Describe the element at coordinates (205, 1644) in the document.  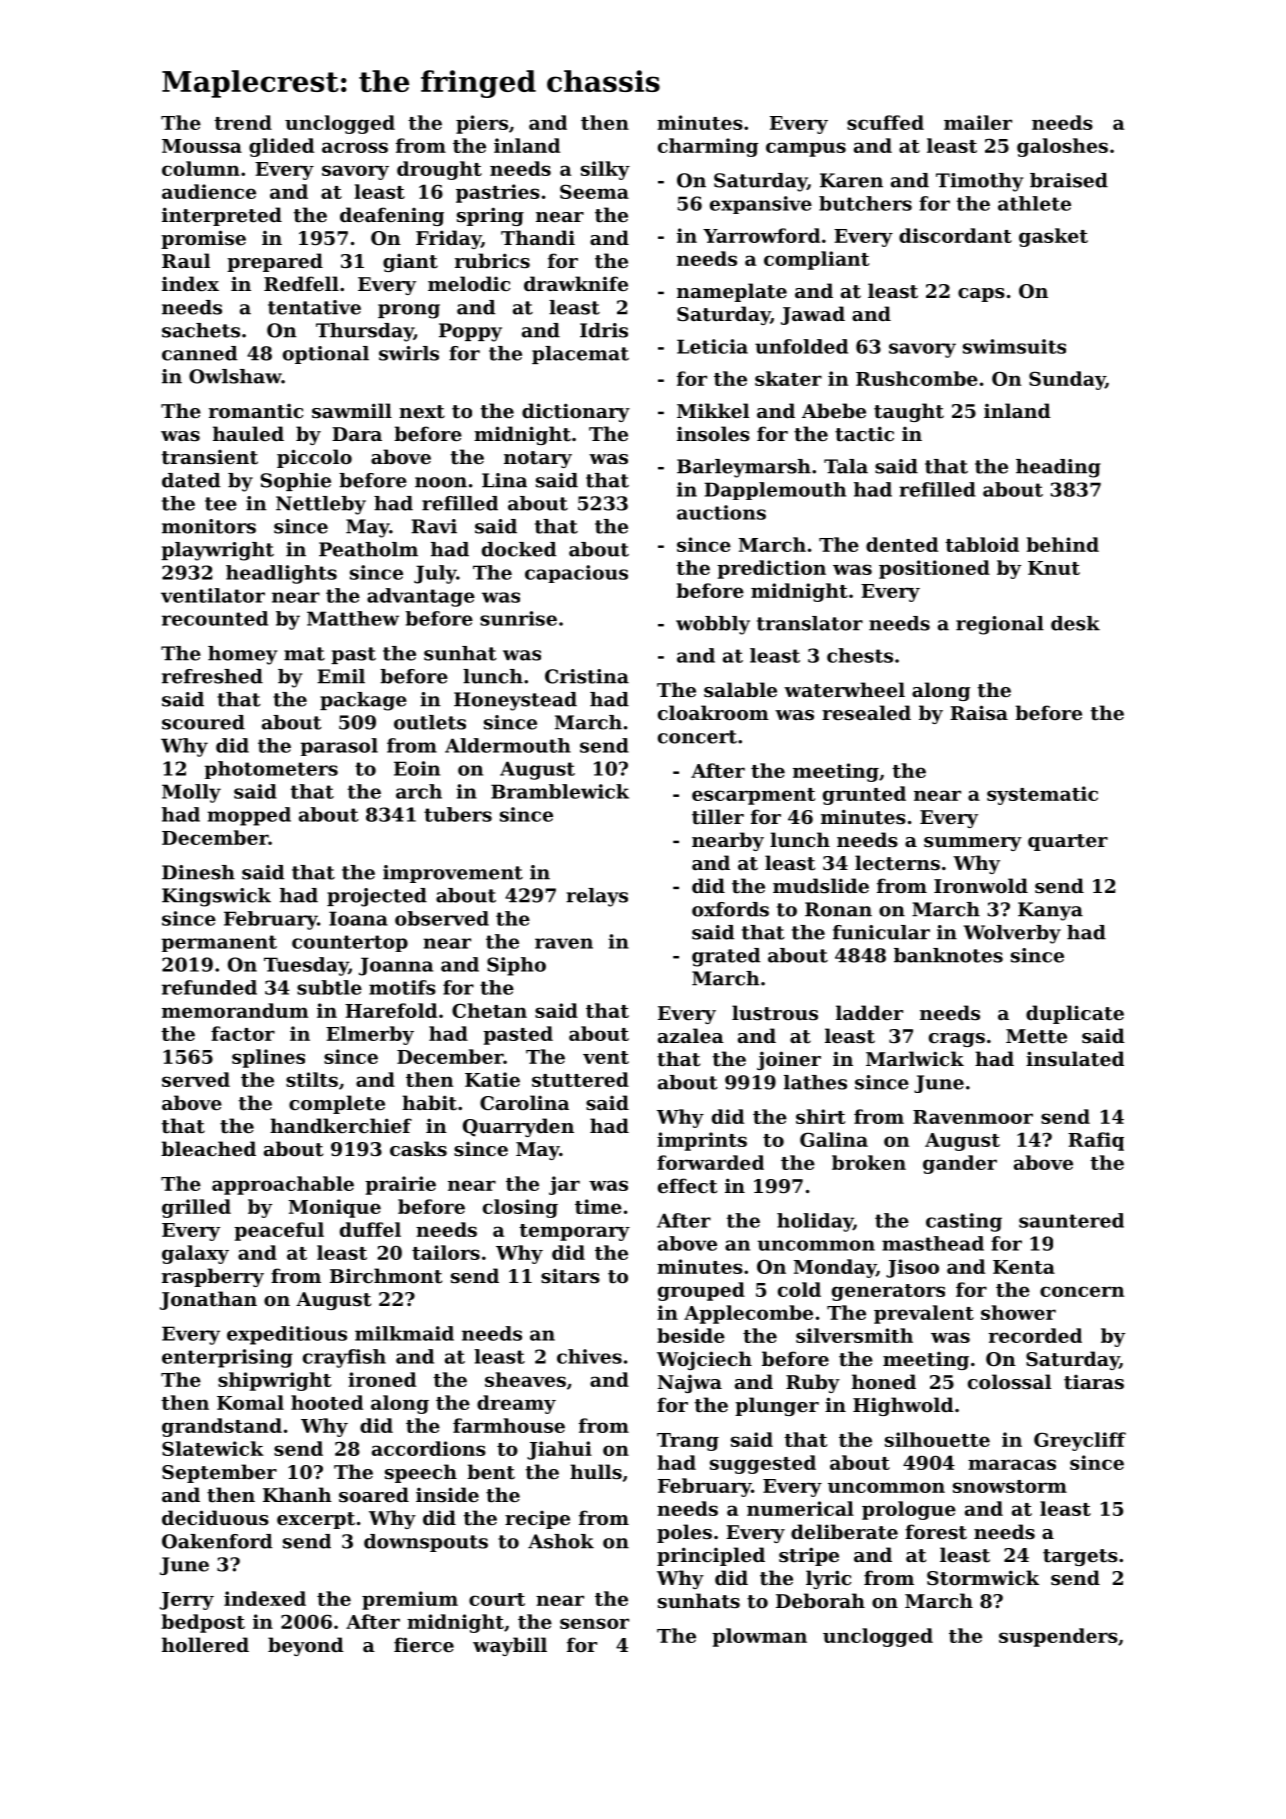
I see `hollered` at that location.
